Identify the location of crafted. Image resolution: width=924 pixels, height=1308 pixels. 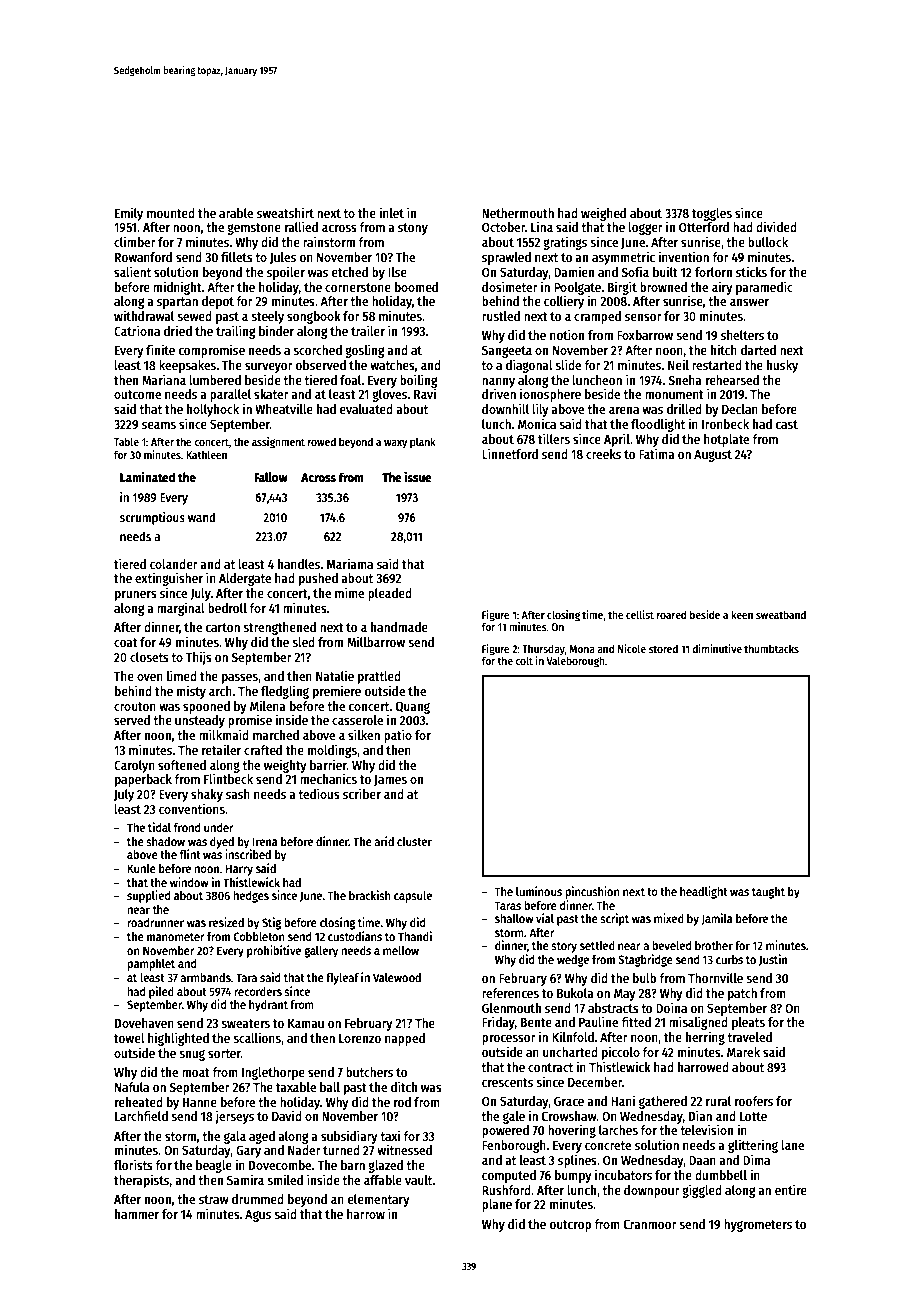
(263, 750).
